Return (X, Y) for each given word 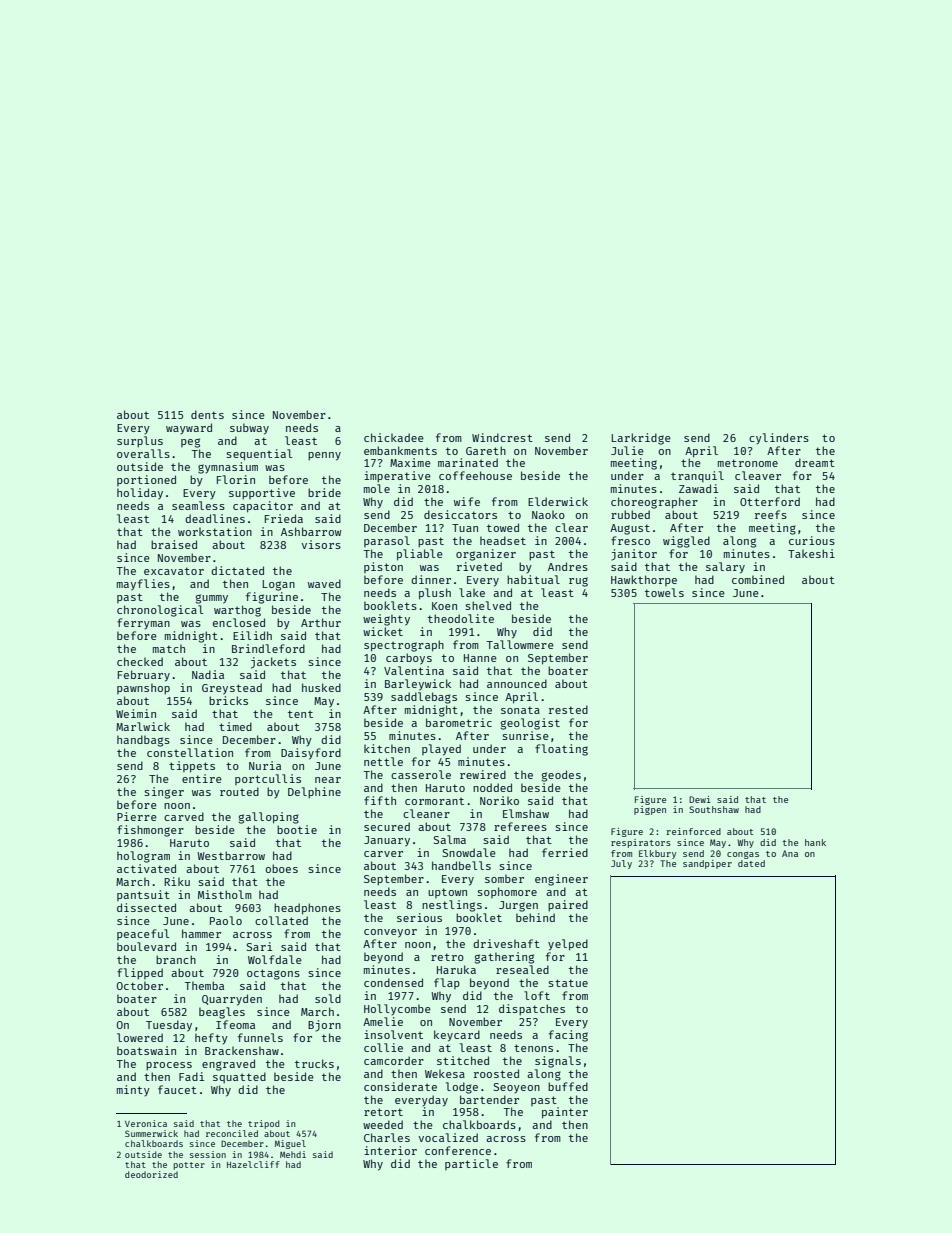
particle (471, 1164)
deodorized (151, 1174)
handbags (143, 741)
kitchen (387, 748)
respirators (641, 843)
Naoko (548, 514)
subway (249, 429)
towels (664, 592)
